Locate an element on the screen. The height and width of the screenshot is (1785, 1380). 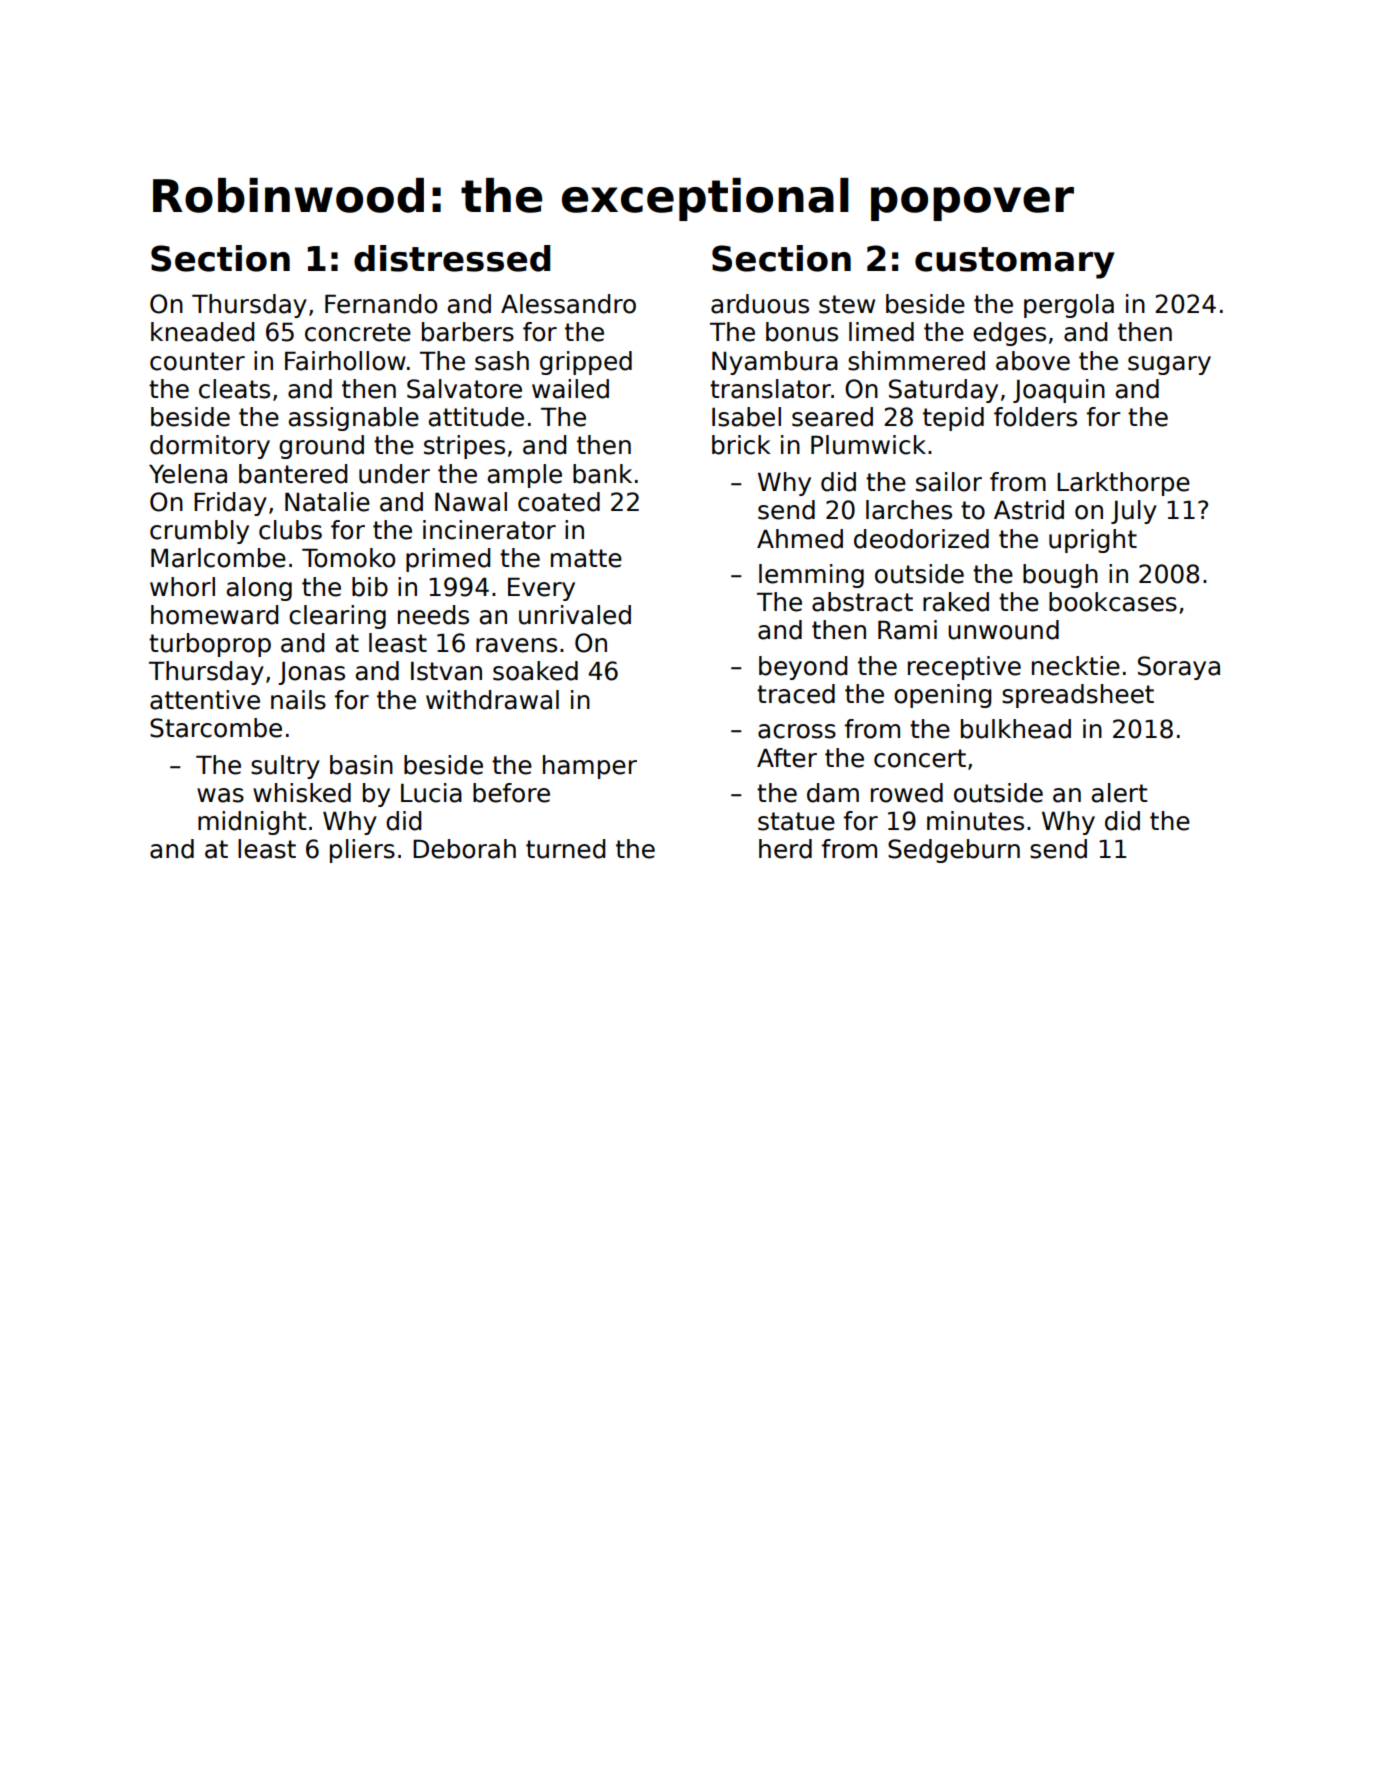
bookcases is located at coordinates (1113, 602).
